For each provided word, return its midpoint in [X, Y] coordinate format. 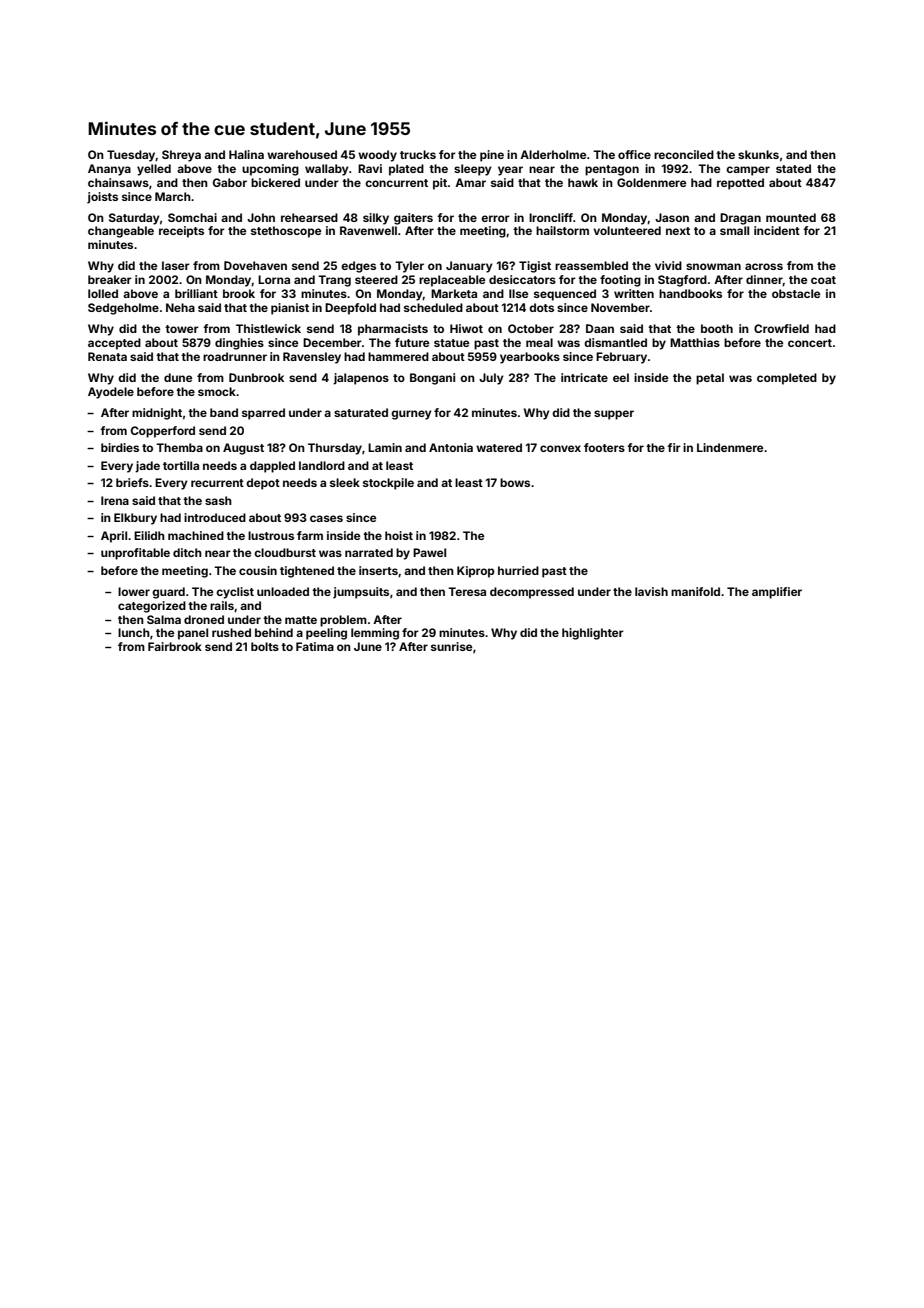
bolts [265, 646]
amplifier [777, 593]
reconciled [684, 154]
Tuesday [131, 156]
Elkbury [135, 519]
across [764, 266]
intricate [584, 377]
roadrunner [235, 356]
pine [492, 156]
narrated [369, 552]
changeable [121, 232]
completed [787, 379]
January [469, 267]
